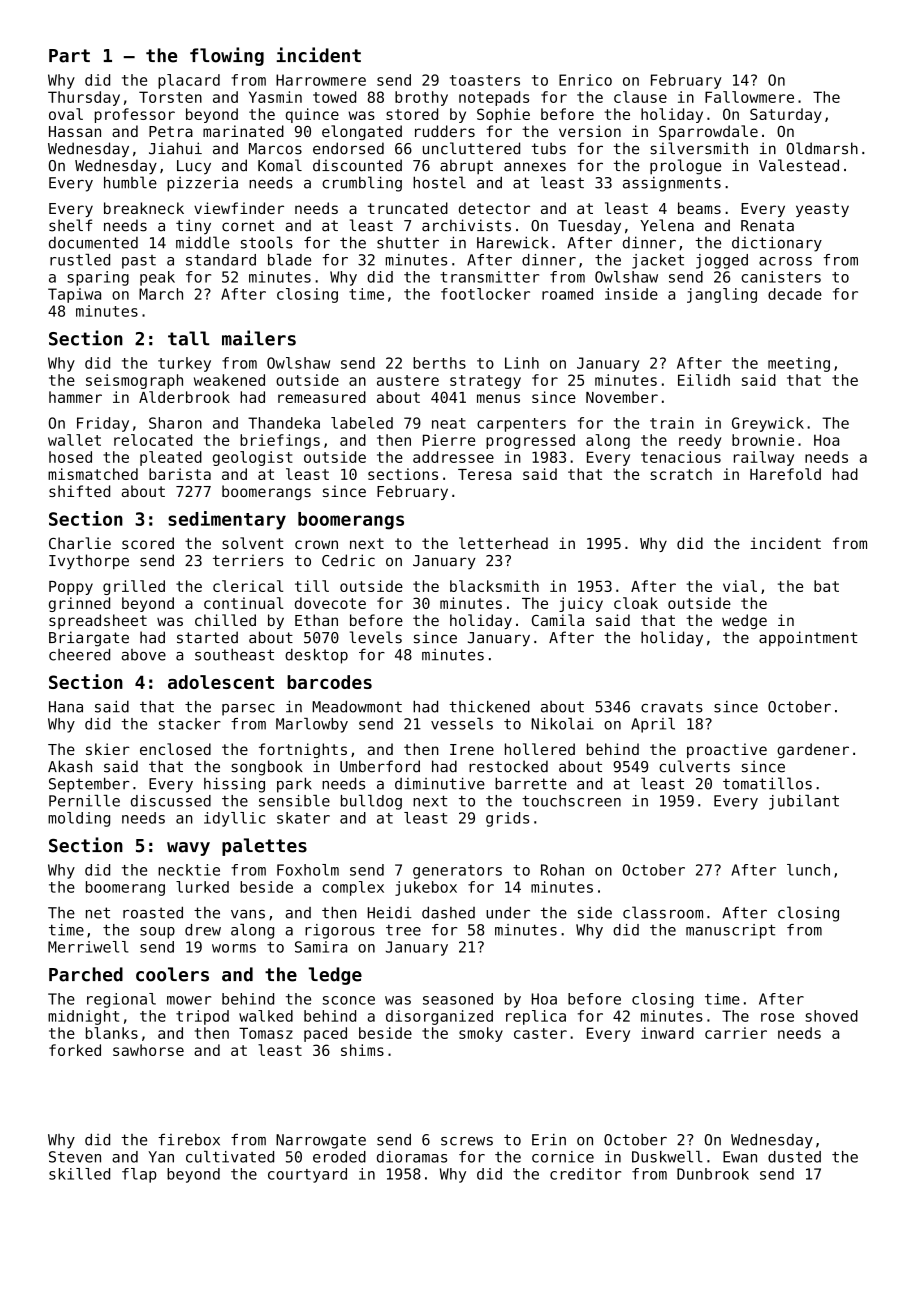 Image resolution: width=924 pixels, height=1308 pixels. I want to click on jangling, so click(722, 295).
